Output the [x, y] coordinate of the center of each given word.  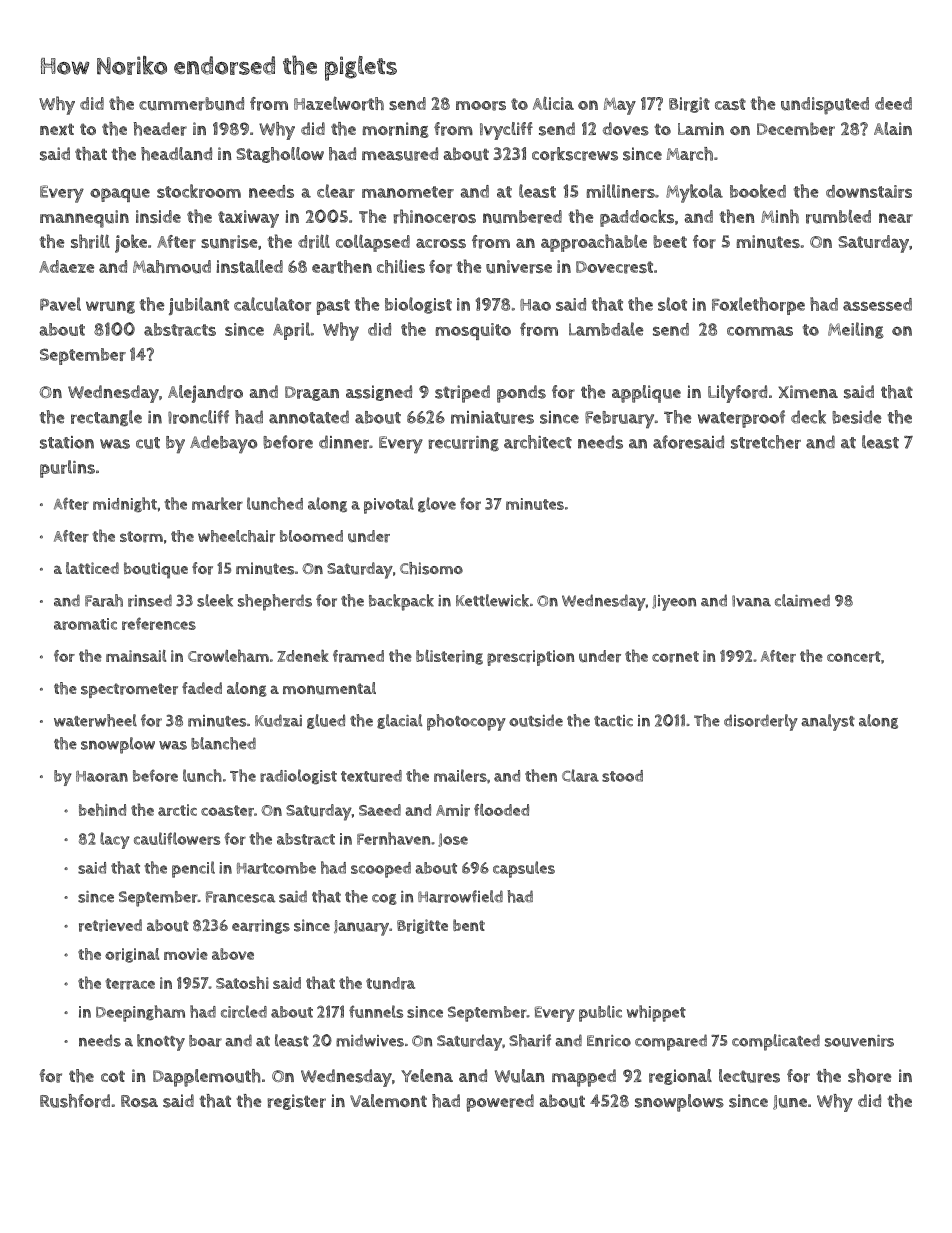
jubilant [199, 306]
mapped [584, 1078]
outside [536, 720]
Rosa [139, 1101]
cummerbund [191, 104]
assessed [877, 304]
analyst [828, 722]
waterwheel [95, 720]
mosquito [473, 331]
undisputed [825, 106]
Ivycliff [506, 131]
